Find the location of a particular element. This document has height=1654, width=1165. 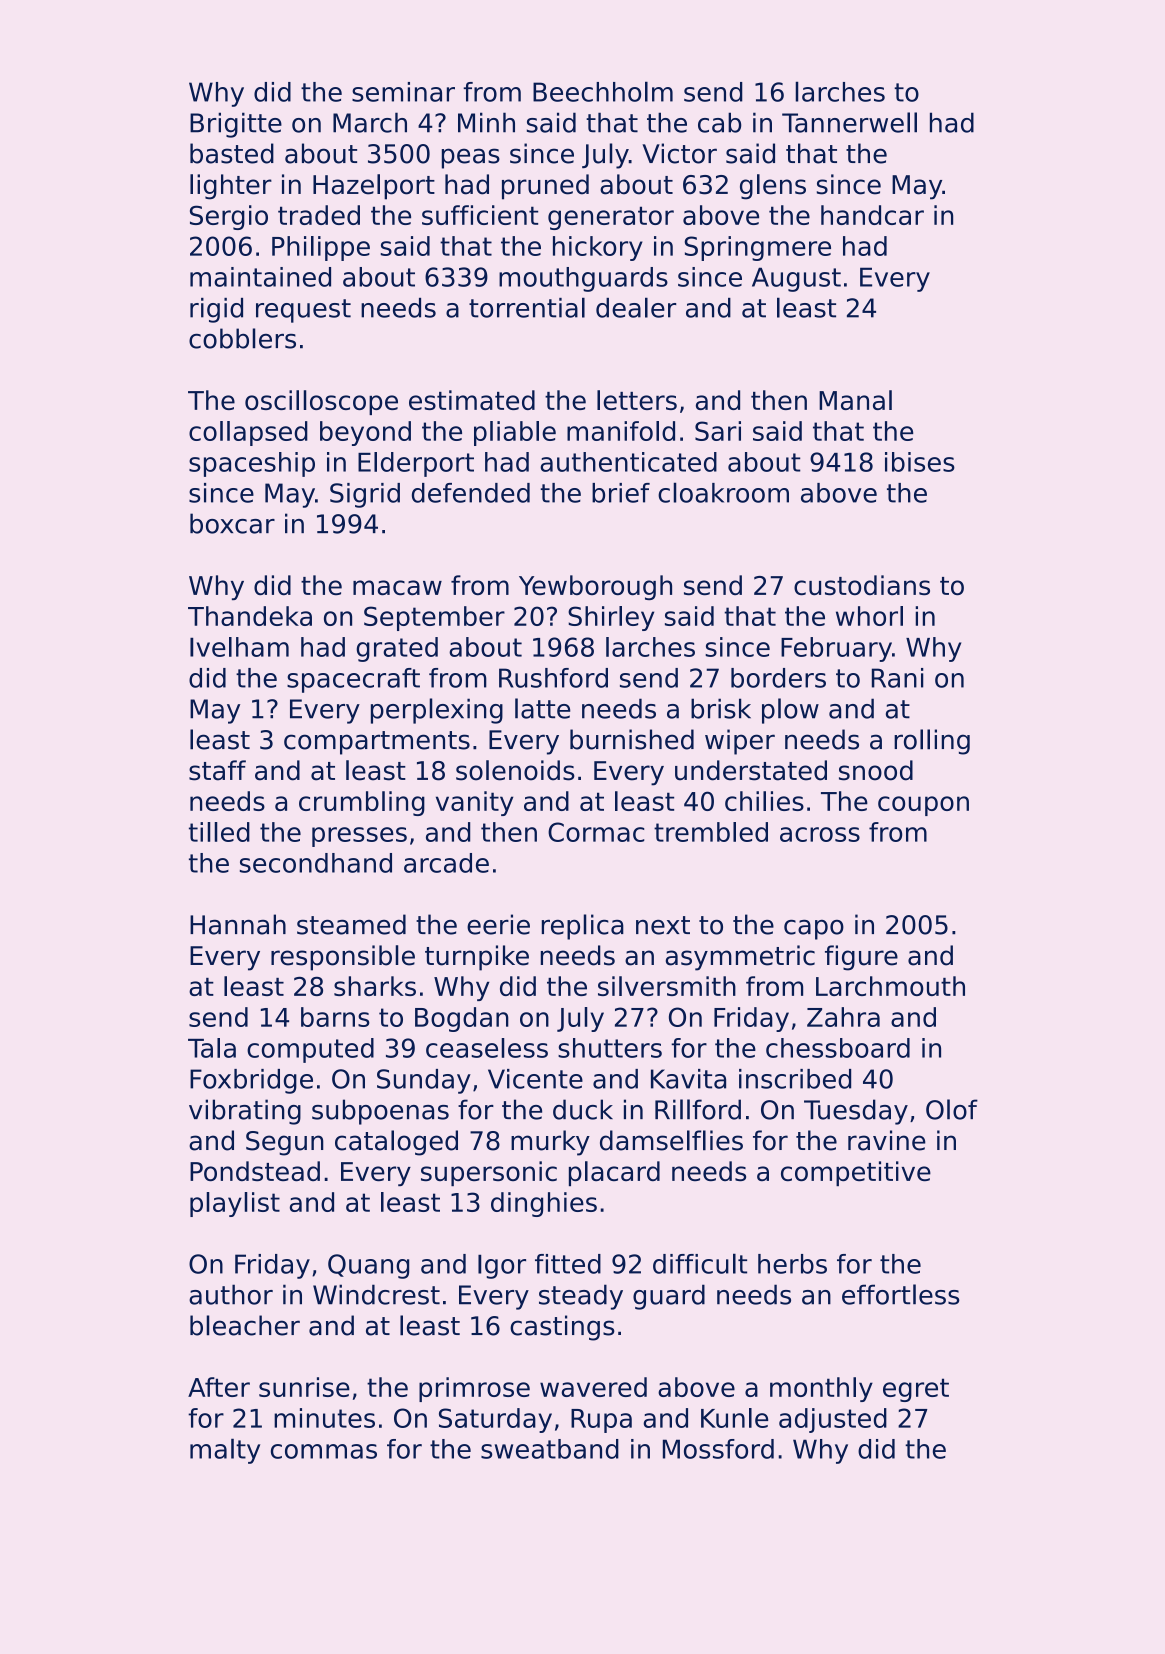

boxcar is located at coordinates (232, 523).
